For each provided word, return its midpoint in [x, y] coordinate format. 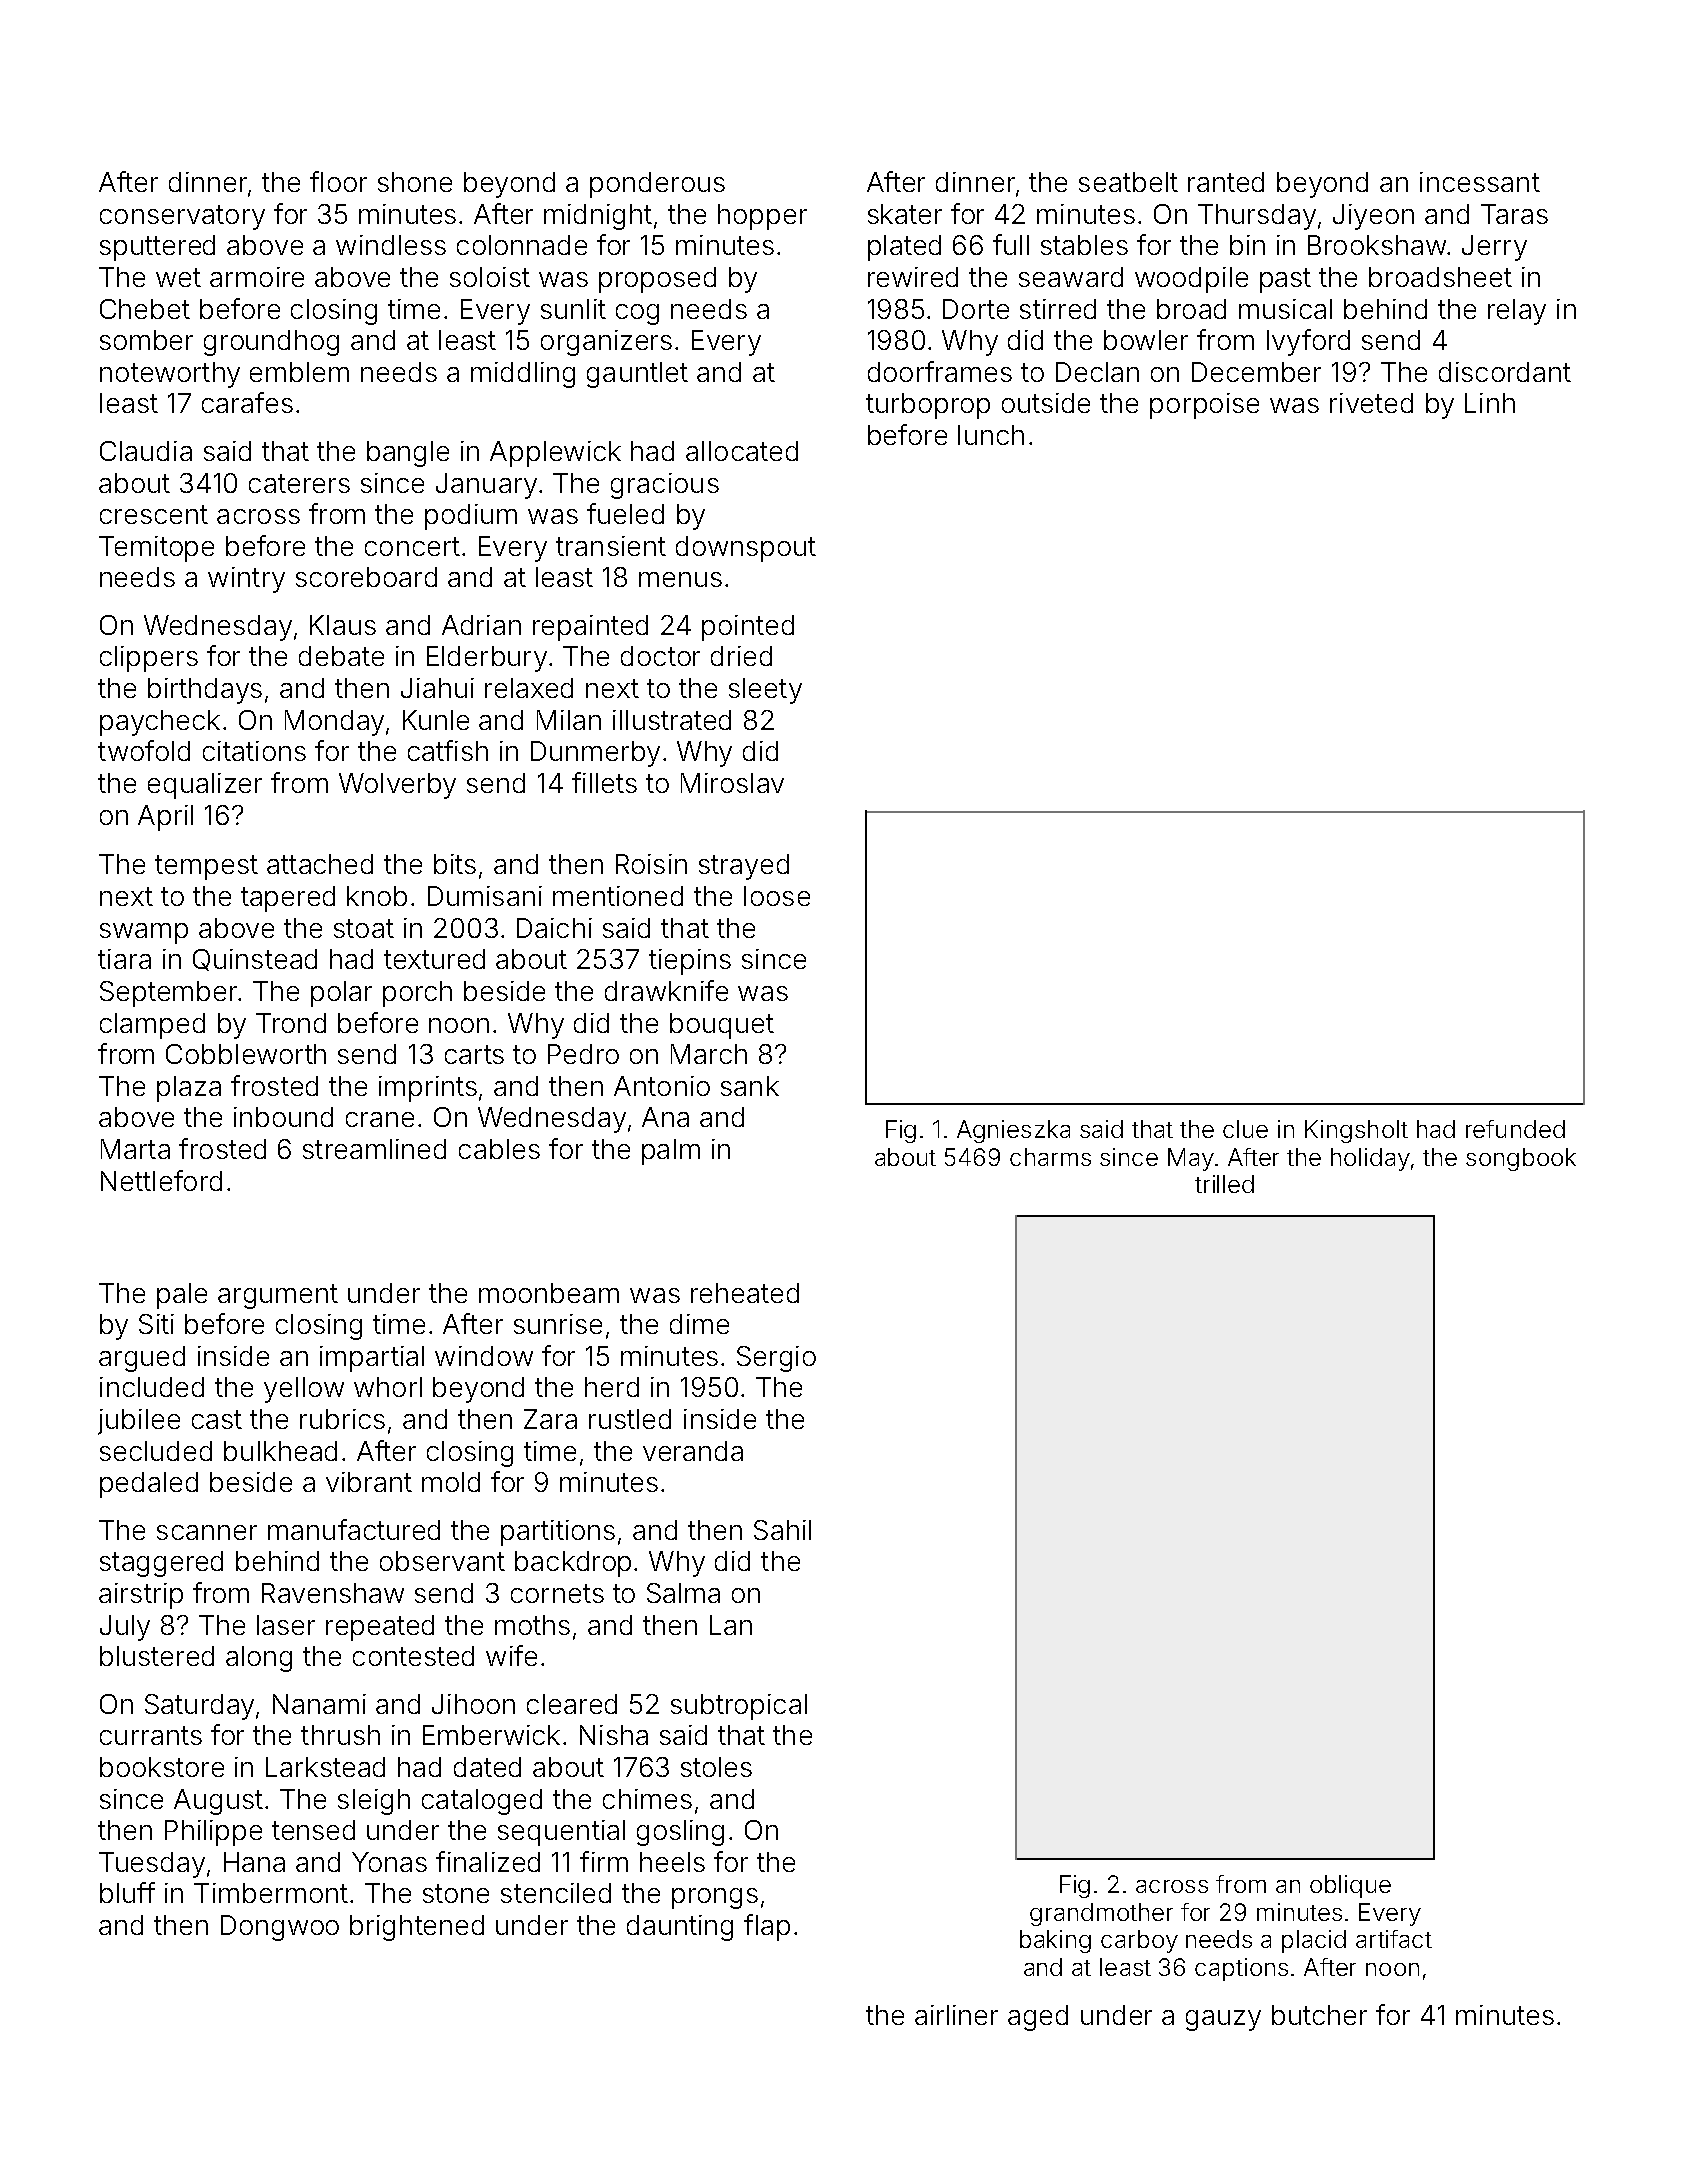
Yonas [389, 1862]
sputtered [157, 248]
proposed [657, 280]
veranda [693, 1451]
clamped [152, 1026]
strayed [744, 867]
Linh [1490, 403]
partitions [558, 1533]
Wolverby [397, 786]
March [709, 1054]
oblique [1350, 1886]
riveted [1371, 403]
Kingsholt [1356, 1131]
